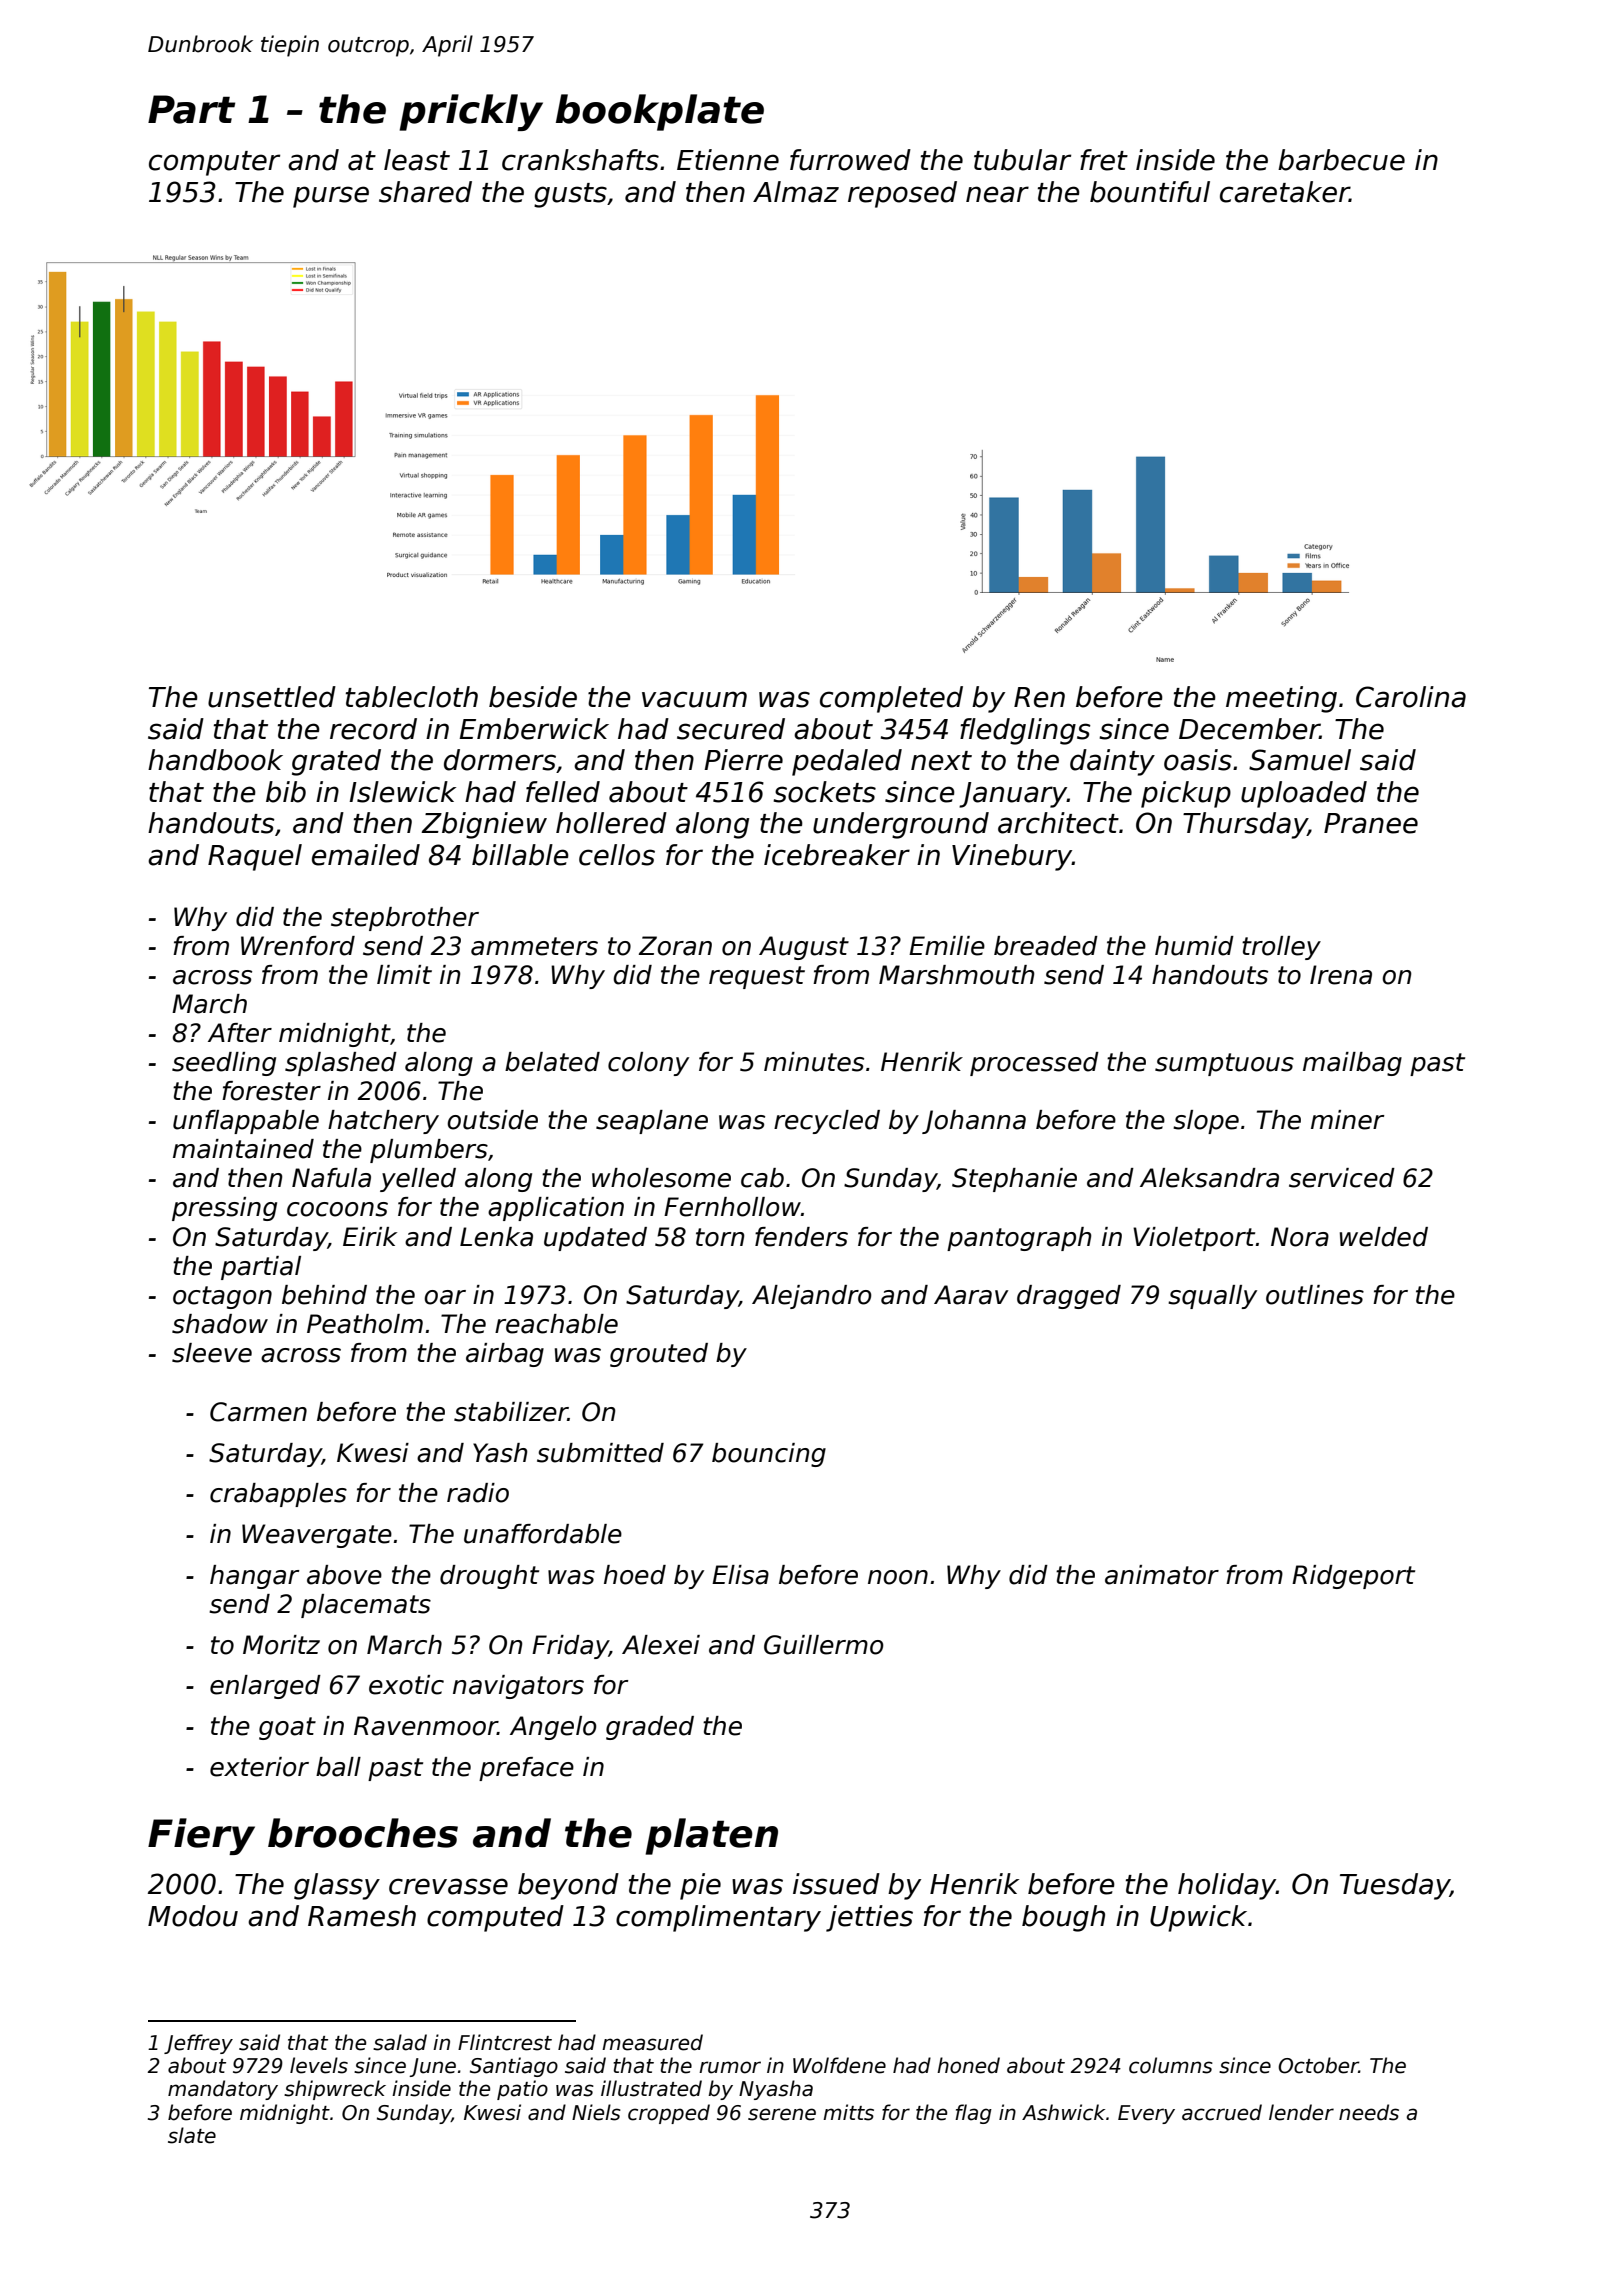  Describe the element at coordinates (1411, 697) in the screenshot. I see `Carolina` at that location.
